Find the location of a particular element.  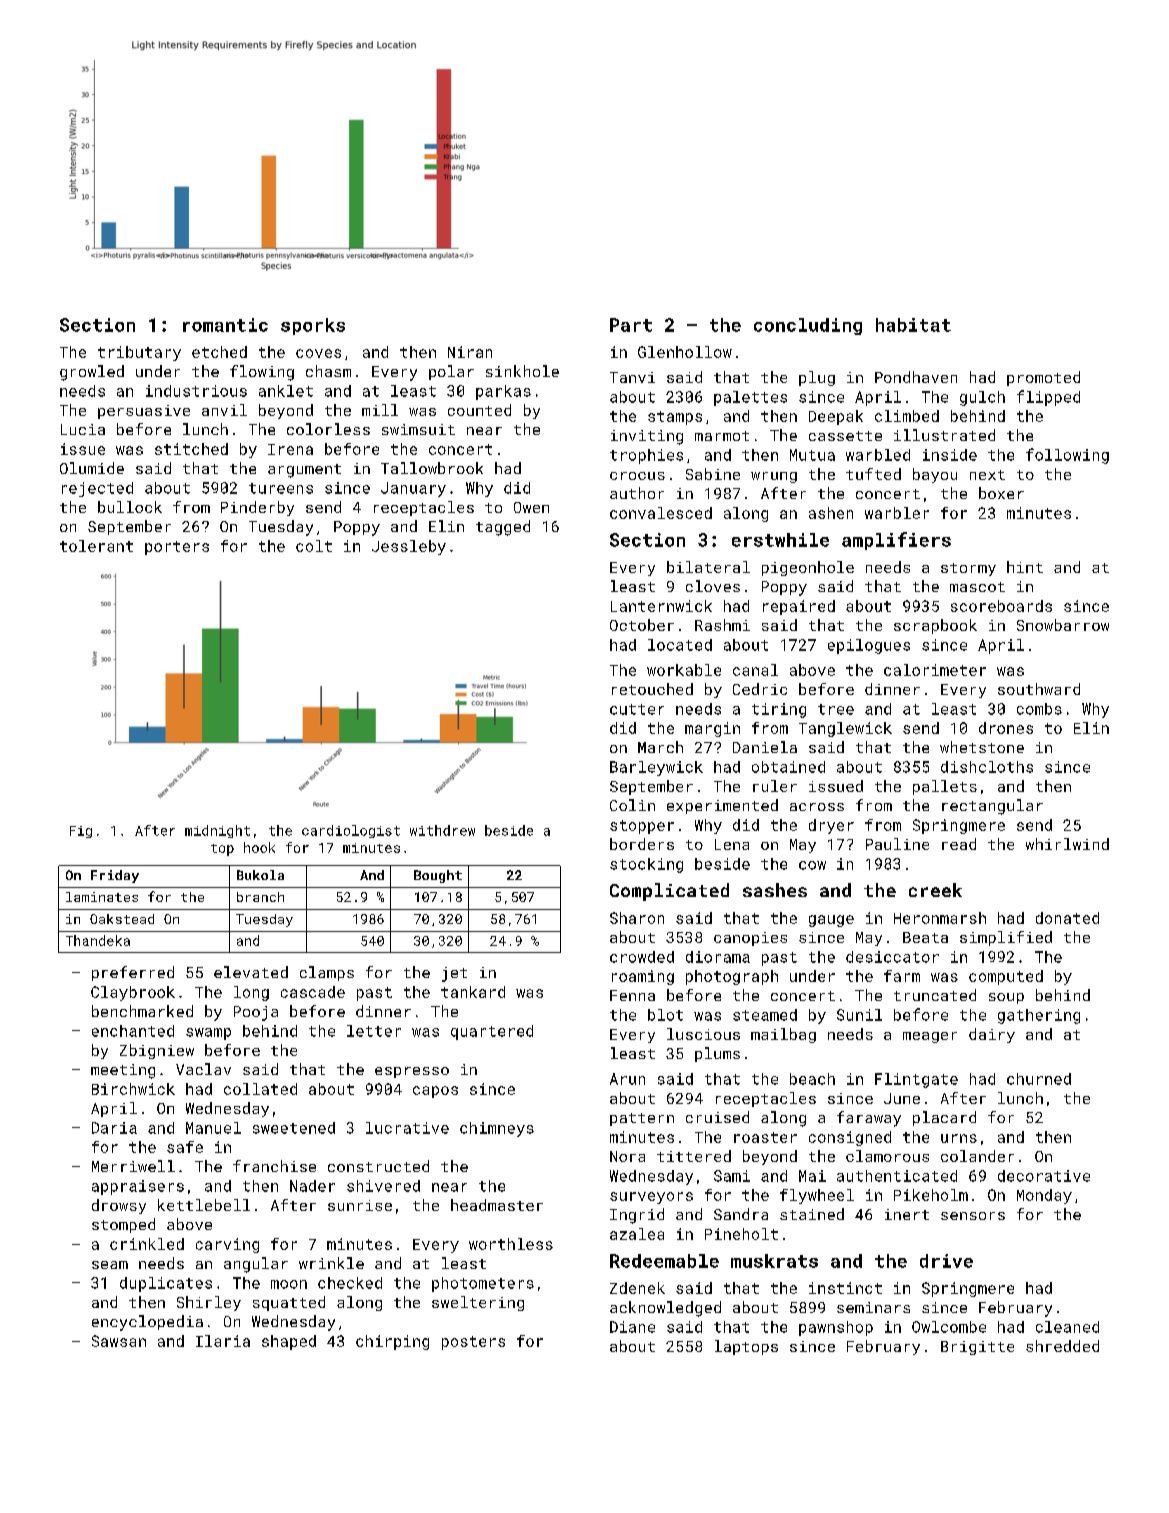

midnight is located at coordinates (217, 831).
